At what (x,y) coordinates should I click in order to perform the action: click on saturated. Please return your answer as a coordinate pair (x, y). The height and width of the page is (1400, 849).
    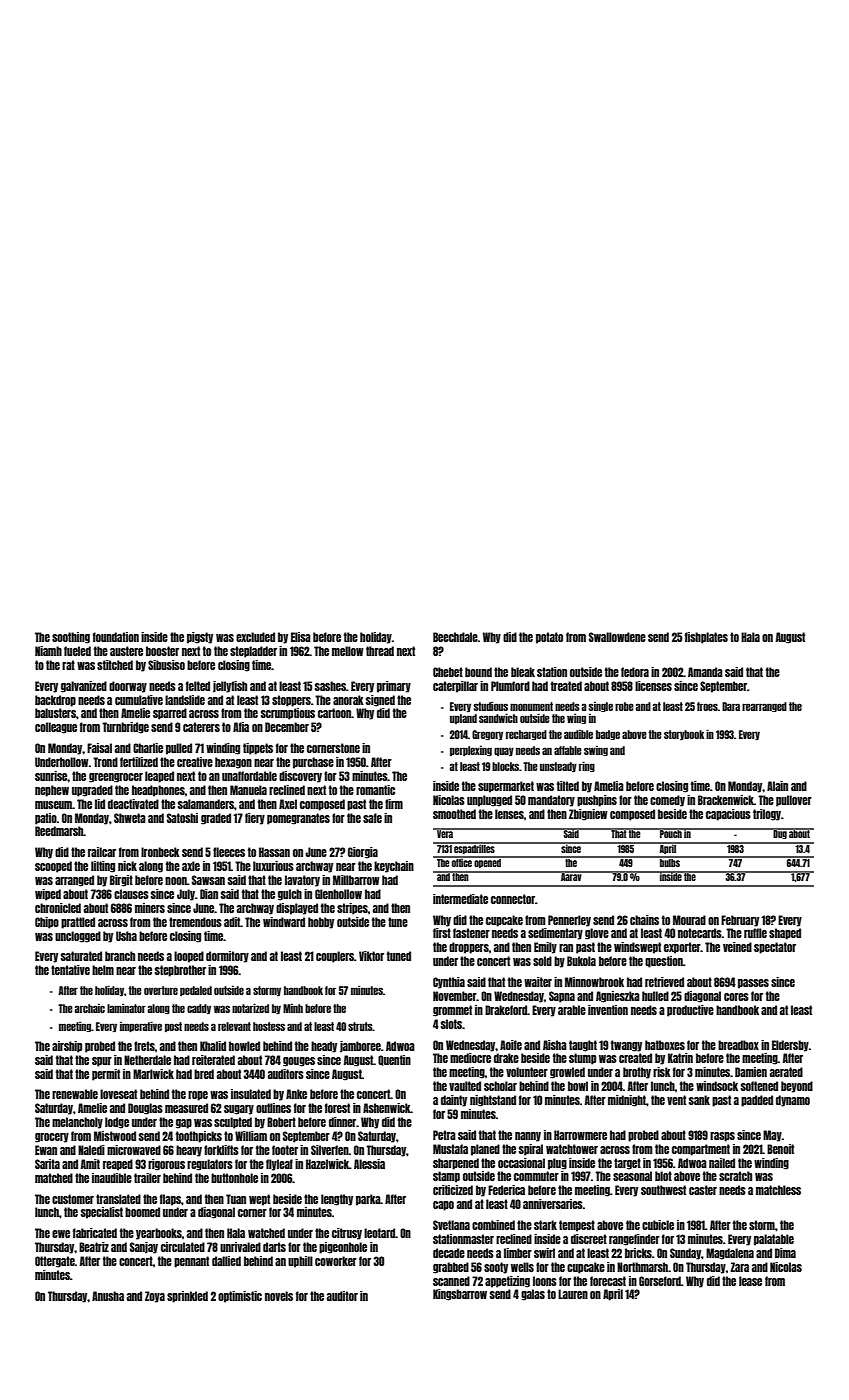
    Looking at the image, I should click on (81, 956).
